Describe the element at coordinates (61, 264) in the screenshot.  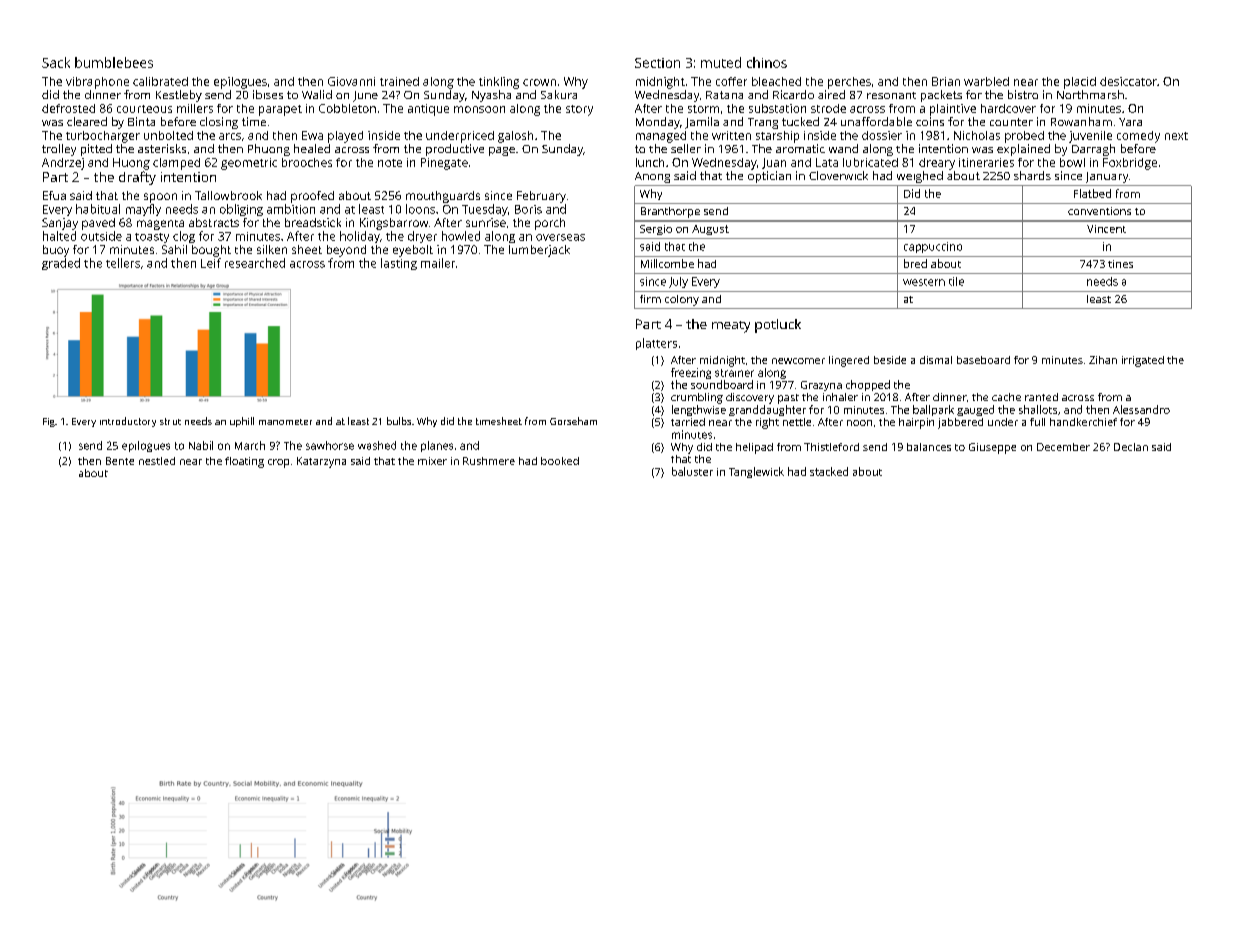
I see `graded` at that location.
